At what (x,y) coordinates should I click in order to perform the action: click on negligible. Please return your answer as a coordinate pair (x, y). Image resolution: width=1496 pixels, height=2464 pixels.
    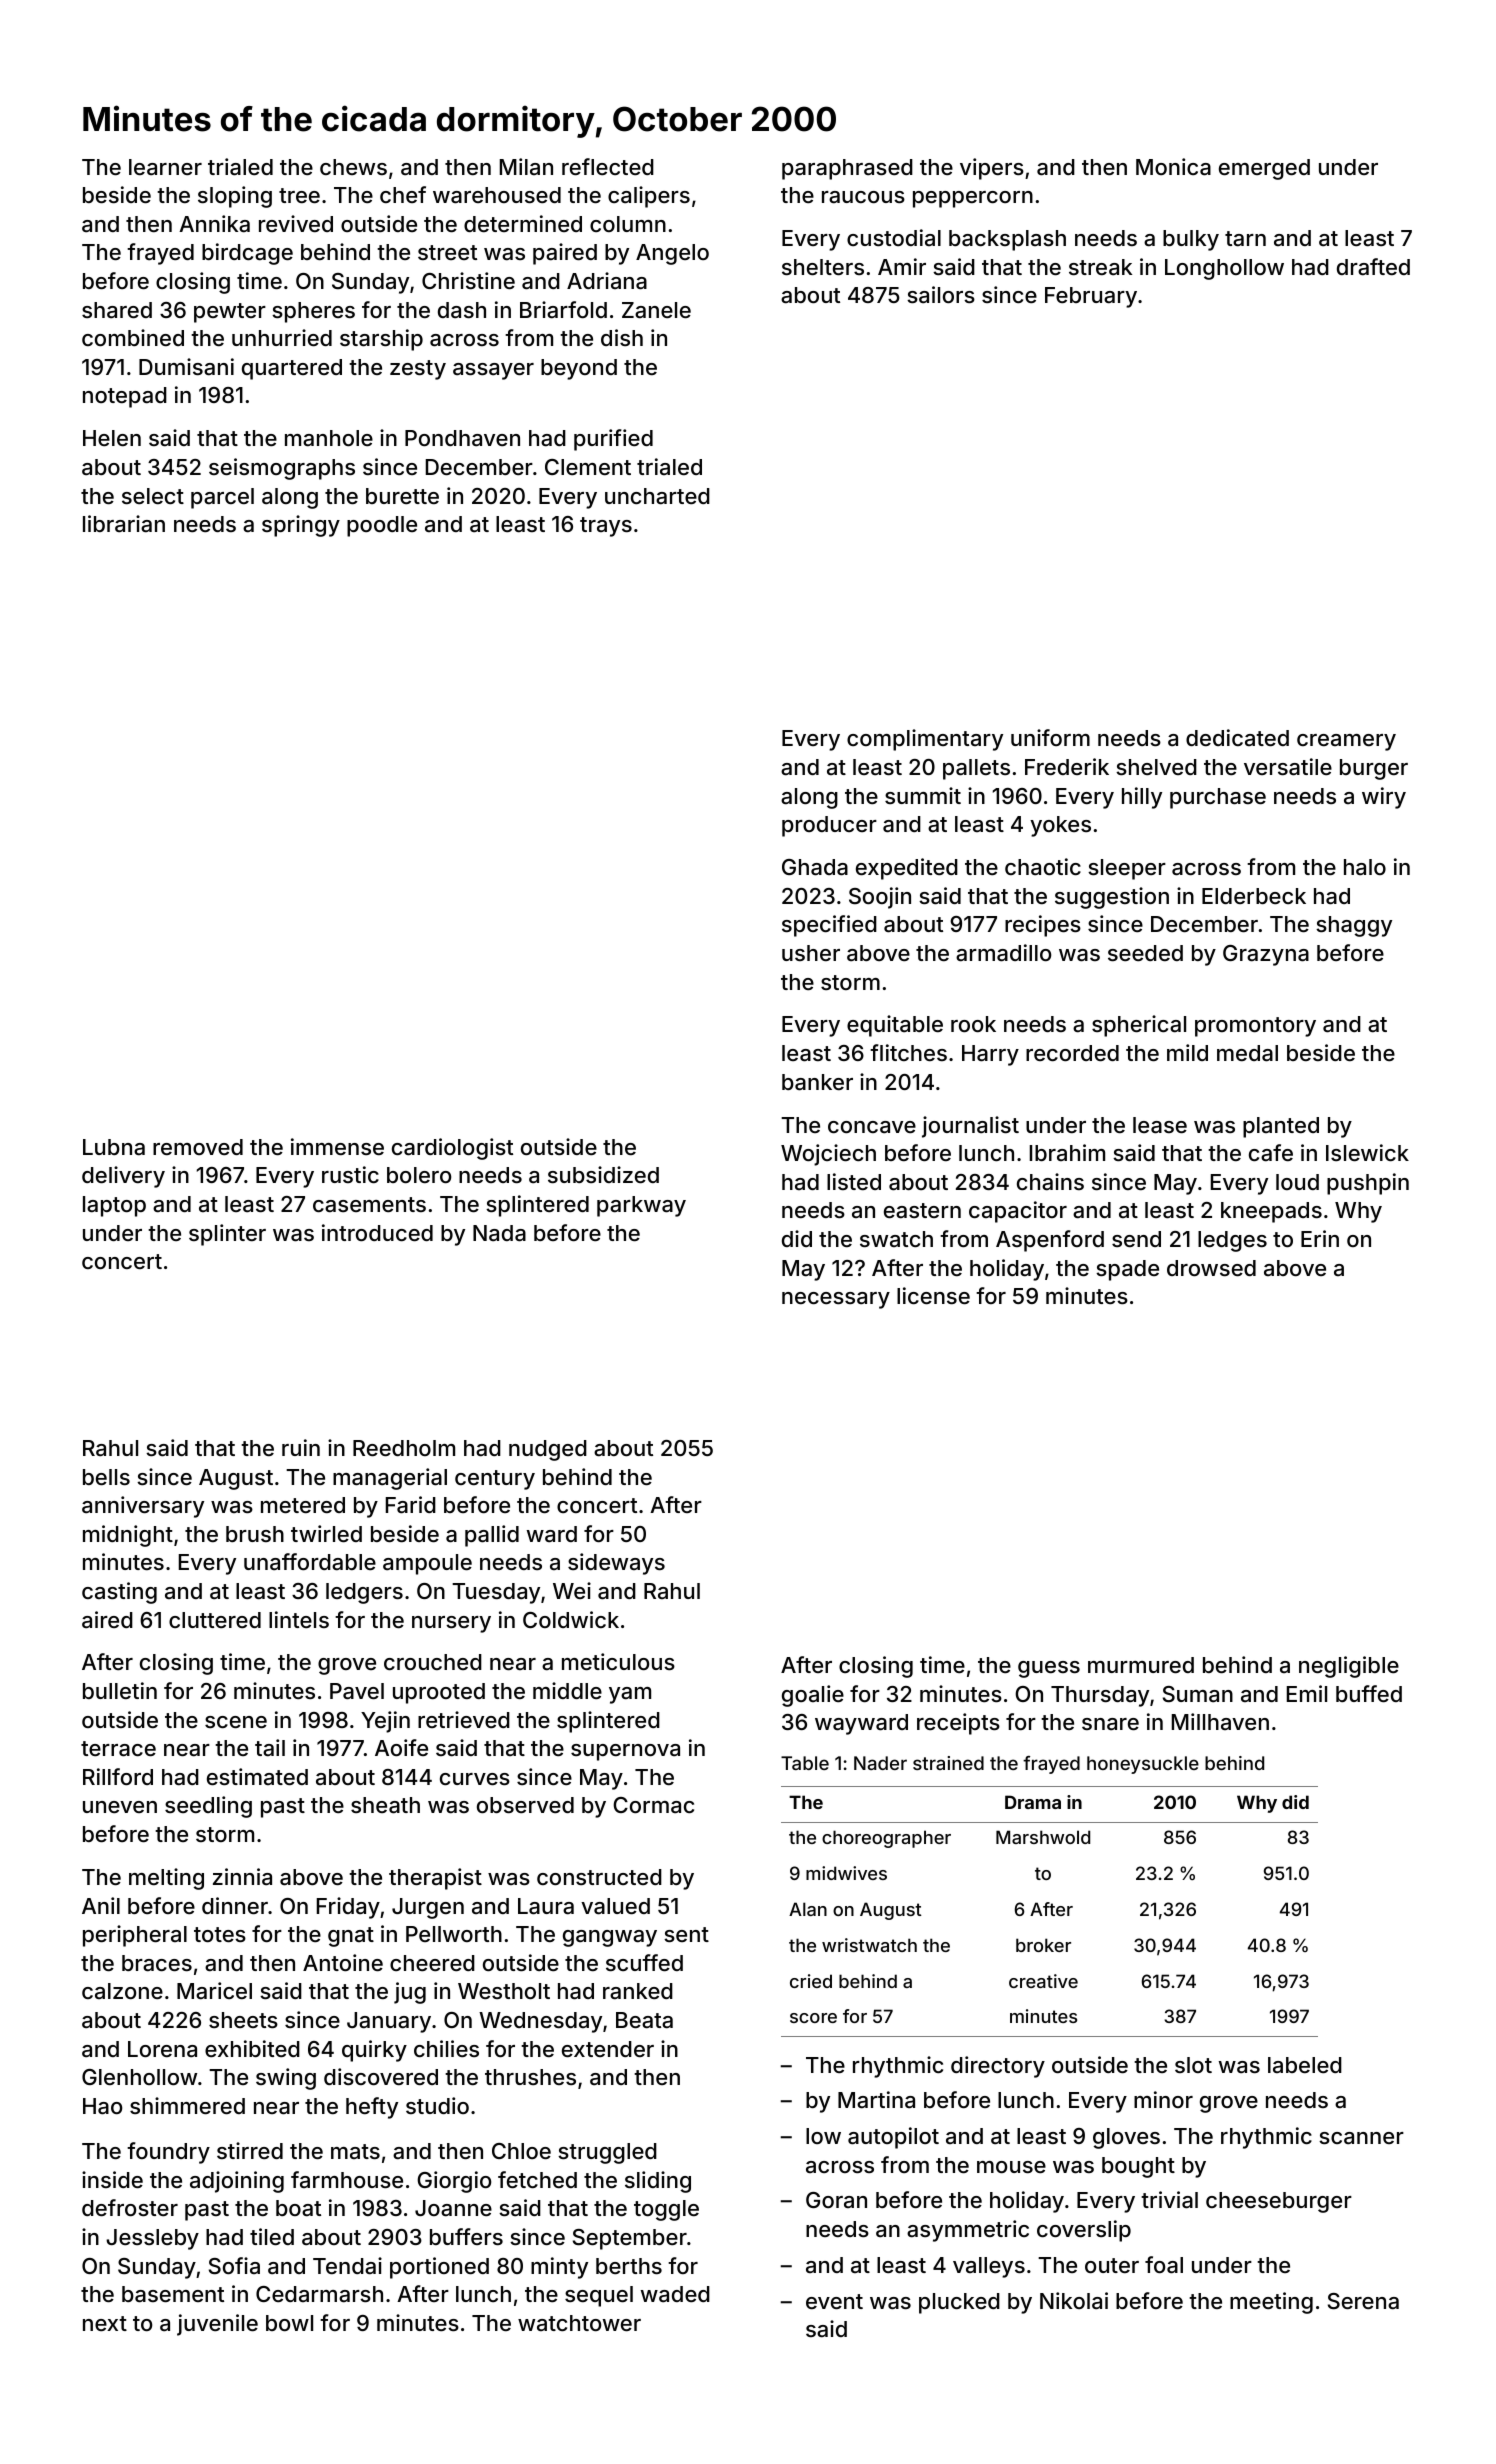
    Looking at the image, I should click on (1349, 1667).
